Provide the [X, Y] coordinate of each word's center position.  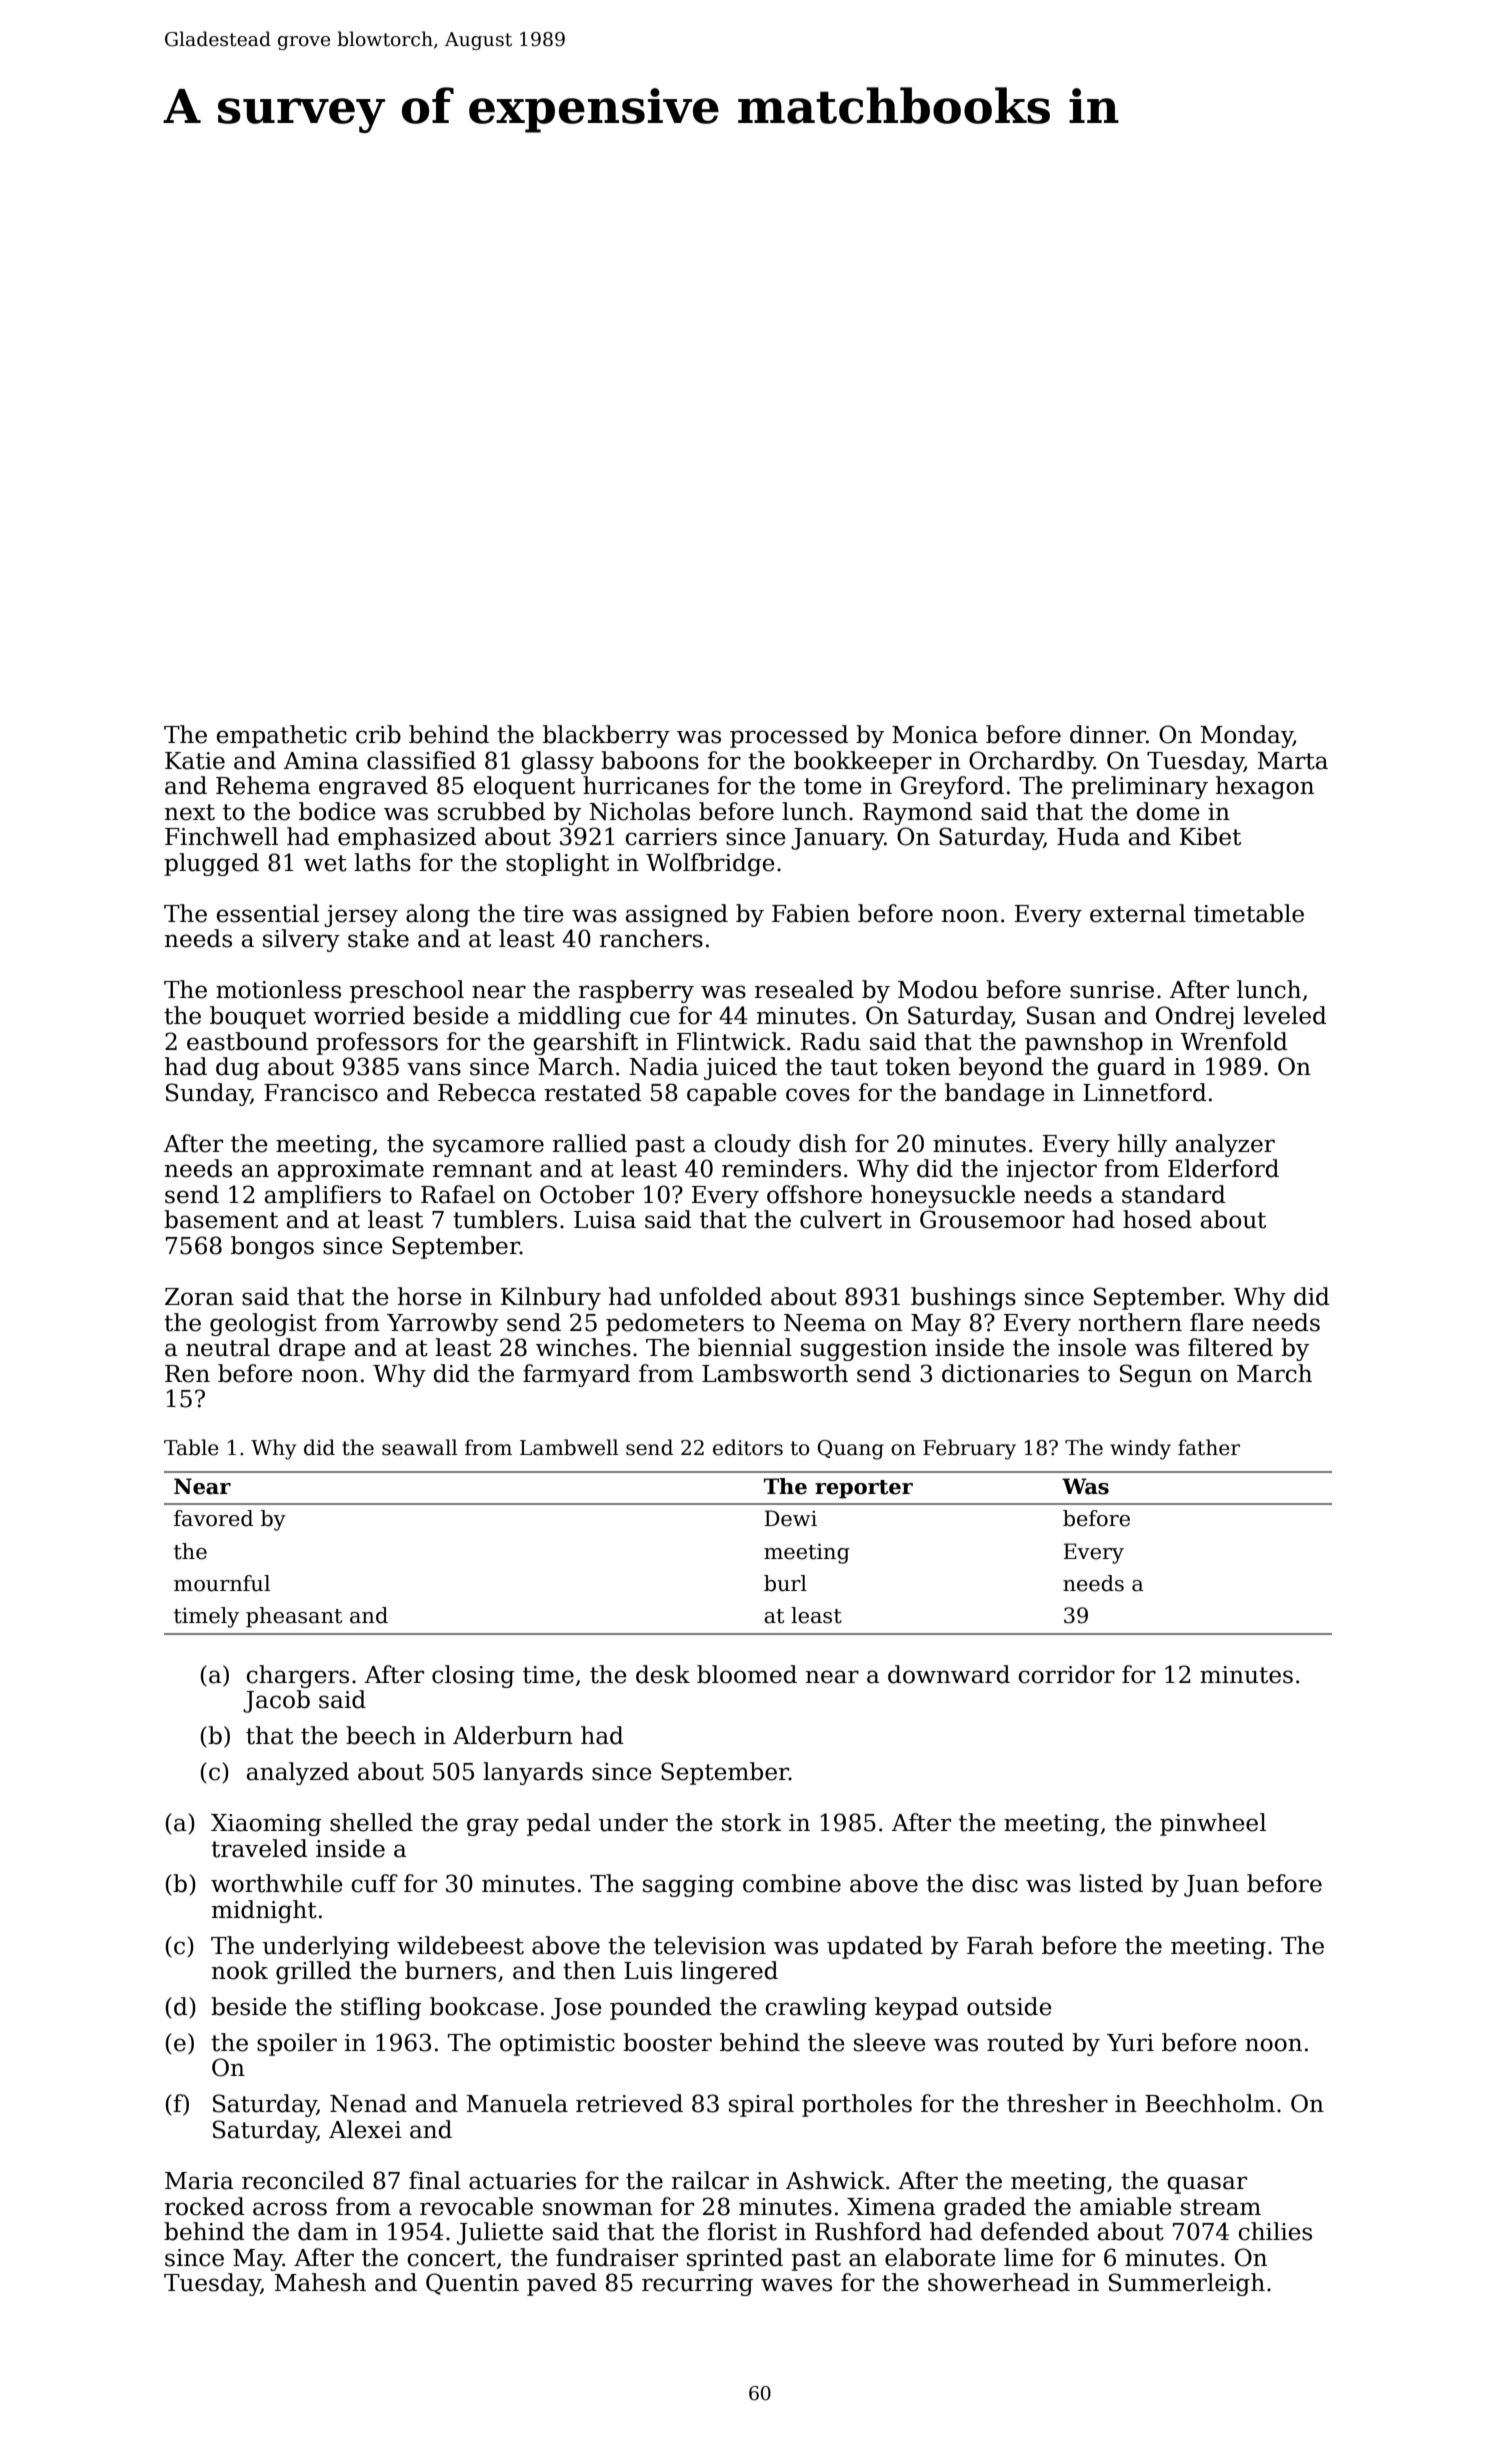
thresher [1057, 2103]
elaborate [940, 2257]
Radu [831, 1041]
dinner [1108, 734]
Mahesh [320, 2282]
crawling [816, 2008]
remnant [482, 1169]
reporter [864, 1489]
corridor [1067, 1674]
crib [378, 734]
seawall [420, 1447]
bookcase [484, 2006]
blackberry [606, 736]
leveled [1285, 1015]
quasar [1207, 2185]
